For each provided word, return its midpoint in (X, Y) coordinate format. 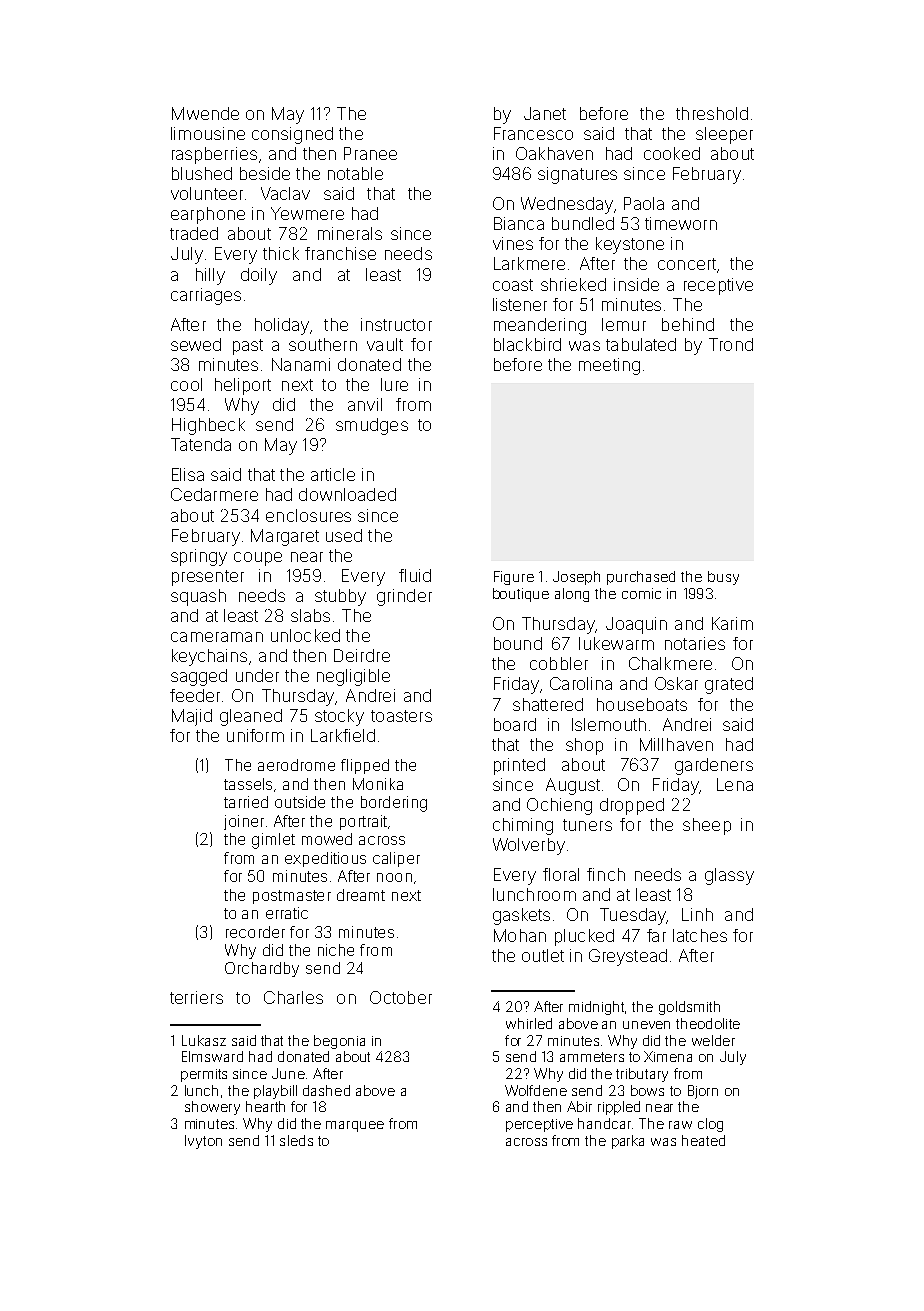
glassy (729, 876)
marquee (355, 1126)
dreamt (361, 895)
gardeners (714, 766)
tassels (248, 784)
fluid (415, 575)
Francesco (533, 133)
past (248, 347)
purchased (641, 578)
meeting (609, 366)
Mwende (205, 113)
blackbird (527, 344)
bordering (394, 804)
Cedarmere (214, 494)
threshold (712, 113)
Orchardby (262, 969)
